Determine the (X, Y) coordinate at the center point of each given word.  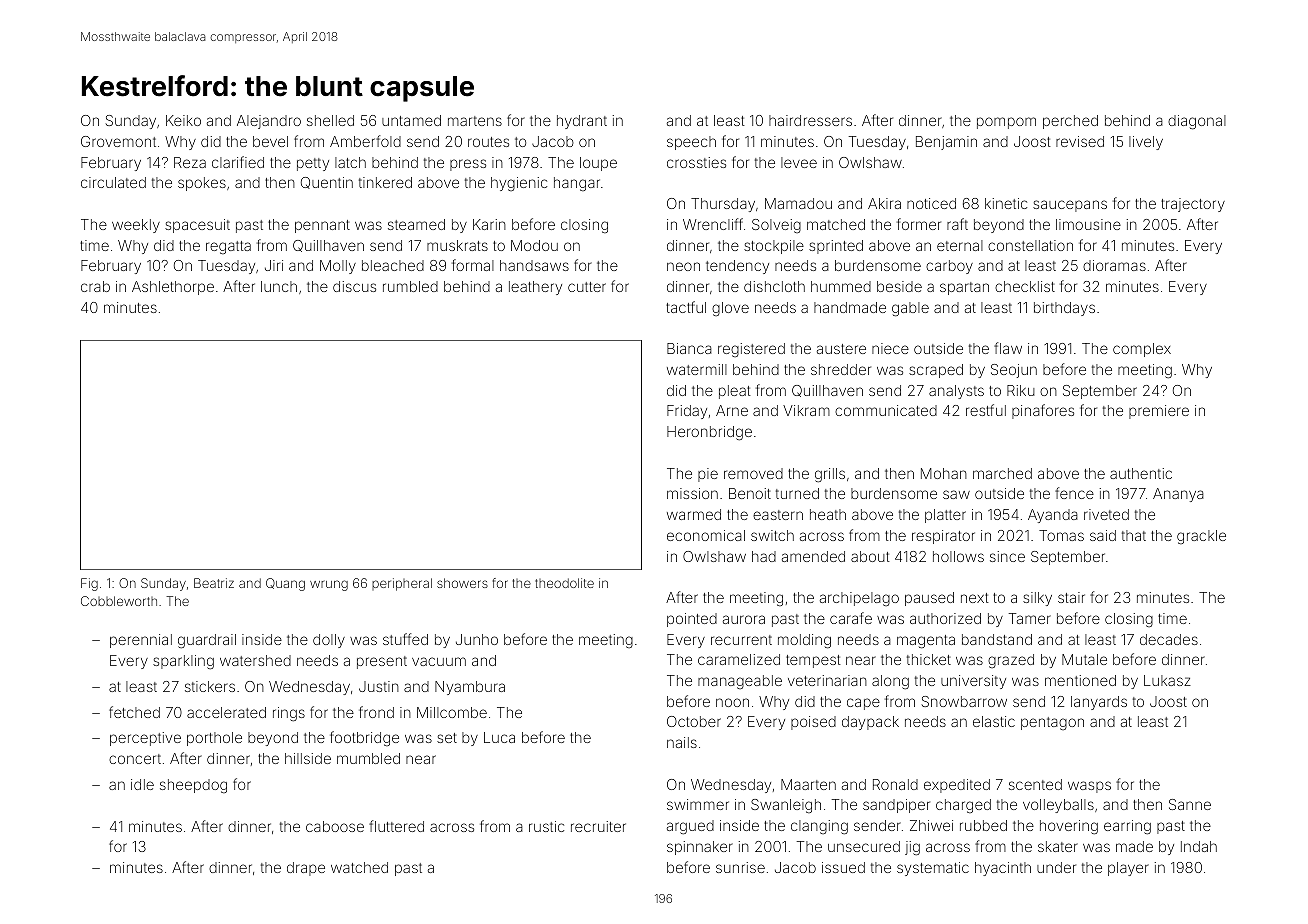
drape (306, 869)
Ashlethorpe (173, 288)
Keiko (183, 120)
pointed (692, 620)
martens (475, 121)
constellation (1030, 245)
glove (730, 309)
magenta (926, 642)
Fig (89, 584)
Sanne (1190, 804)
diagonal (1197, 122)
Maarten (808, 784)
